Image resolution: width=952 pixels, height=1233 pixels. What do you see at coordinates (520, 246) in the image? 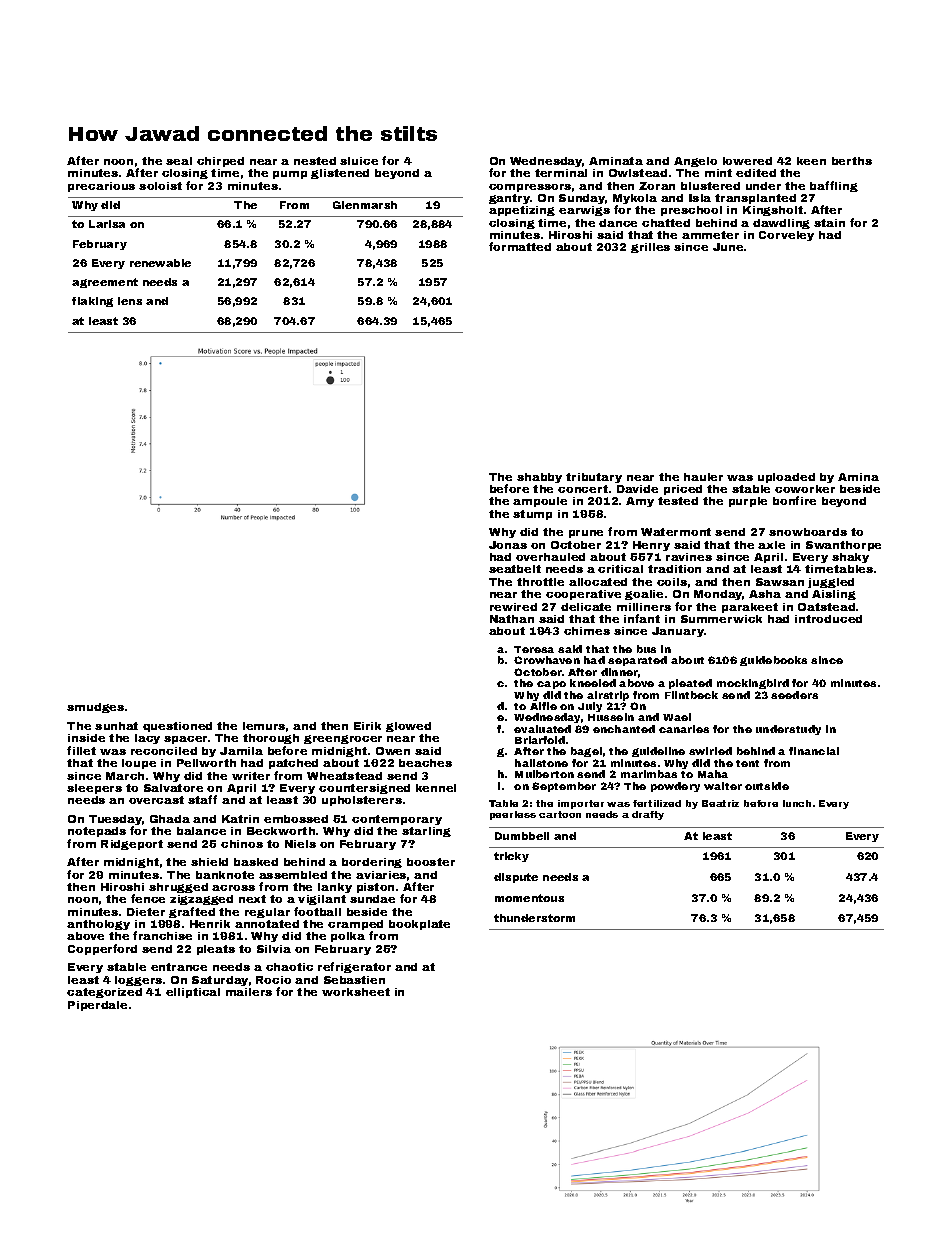
I see `formatted` at bounding box center [520, 246].
